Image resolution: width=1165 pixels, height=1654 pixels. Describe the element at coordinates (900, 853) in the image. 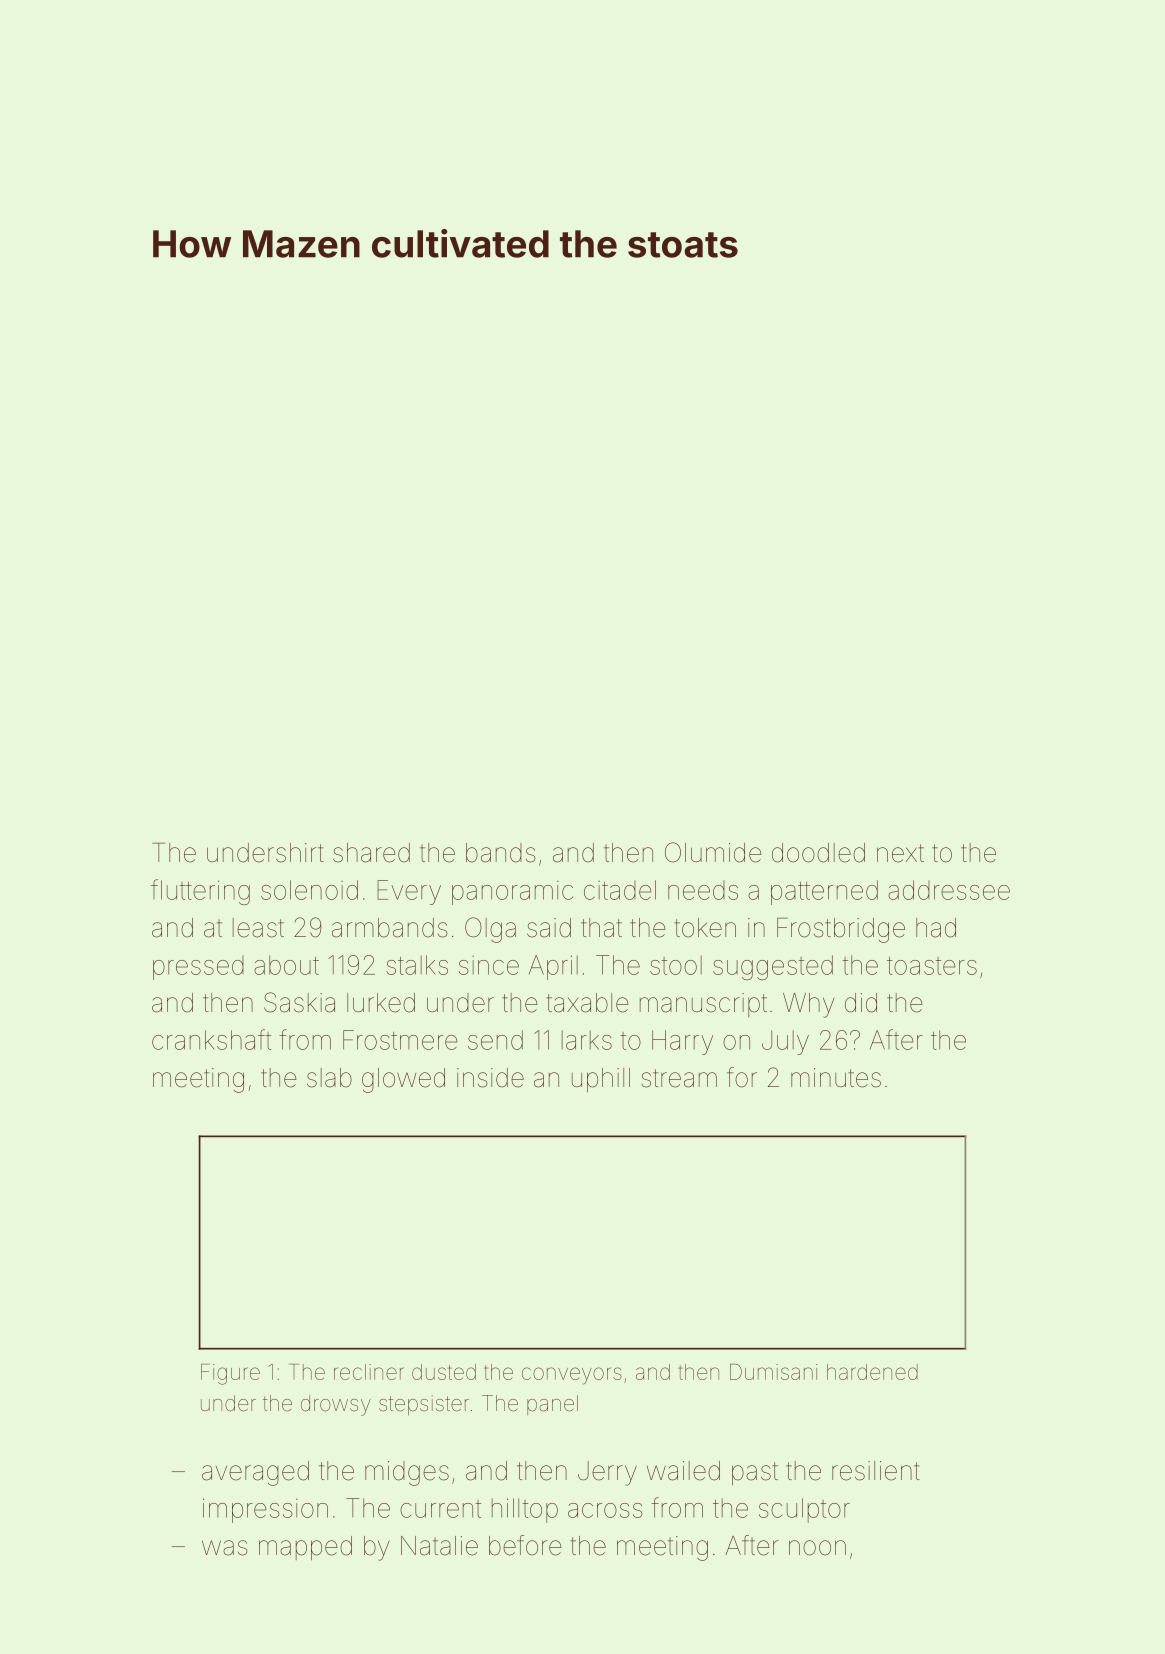

I see `next` at that location.
